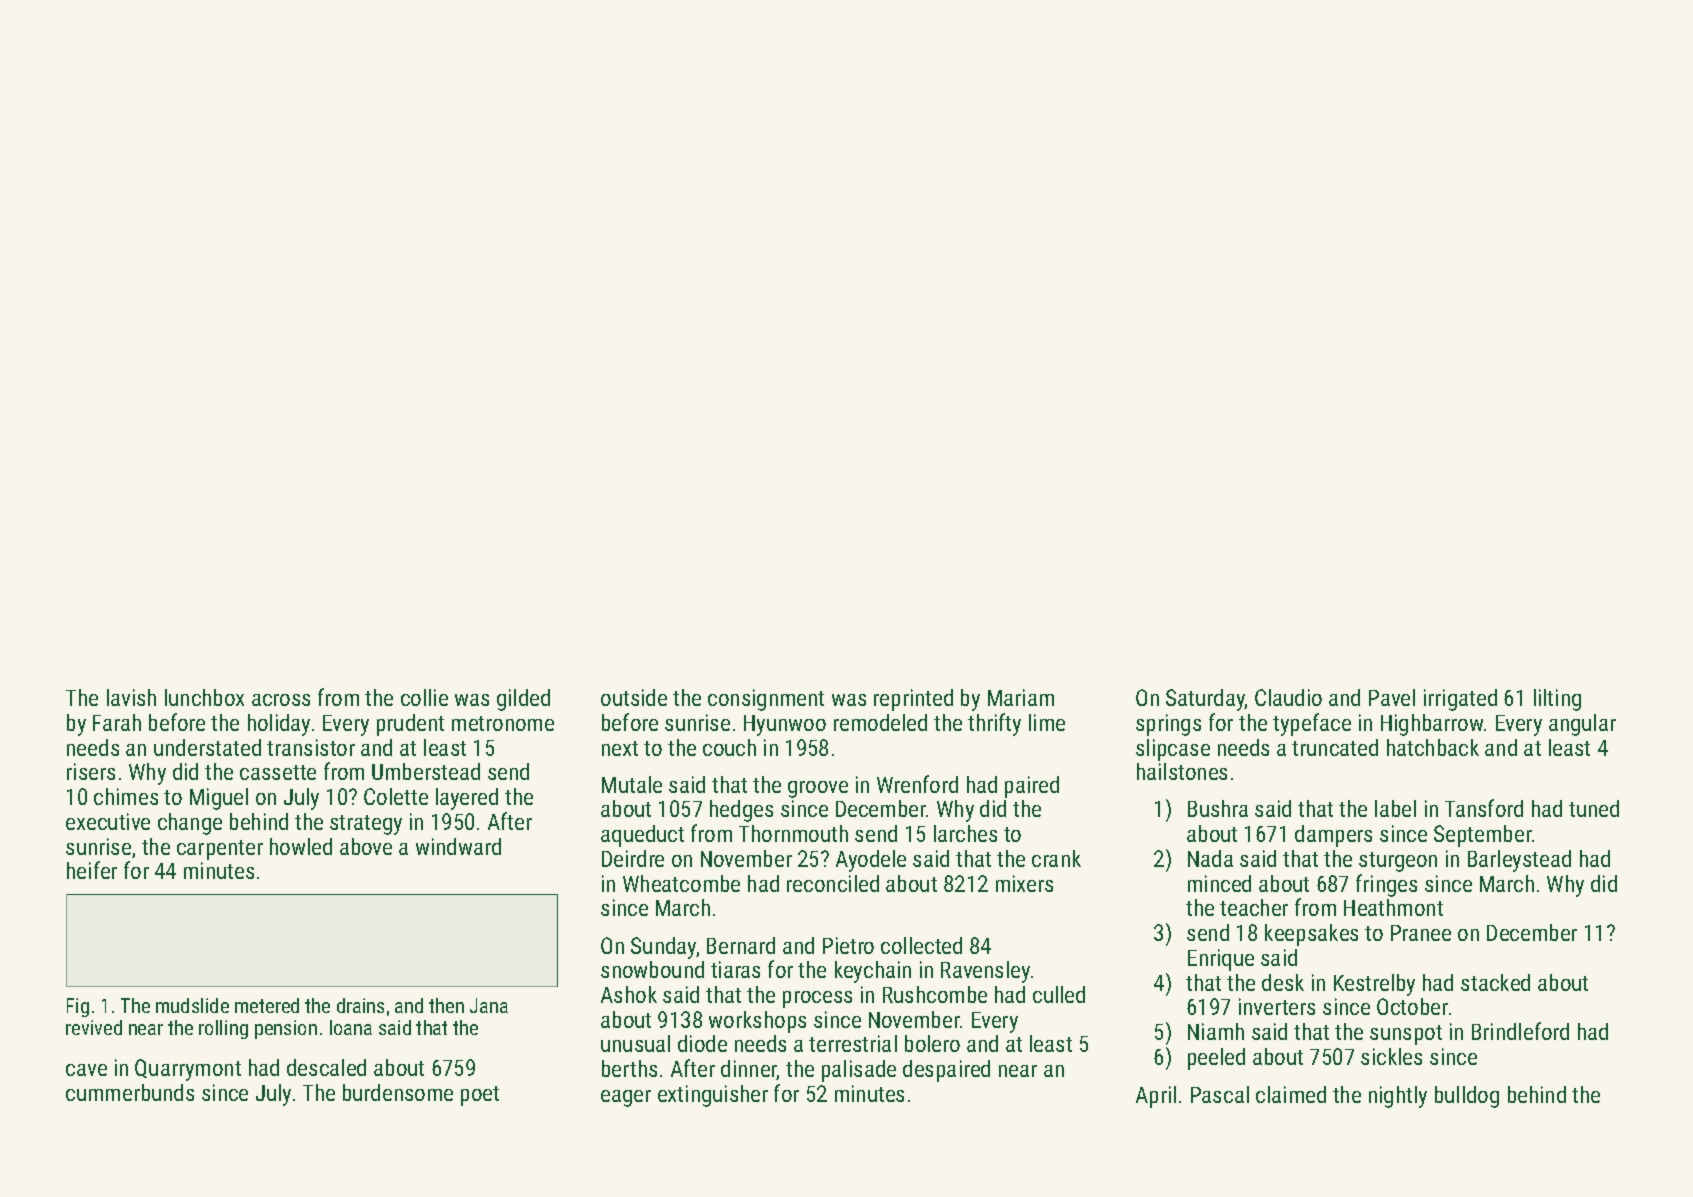 The width and height of the image is (1693, 1197). I want to click on unusual, so click(635, 1043).
